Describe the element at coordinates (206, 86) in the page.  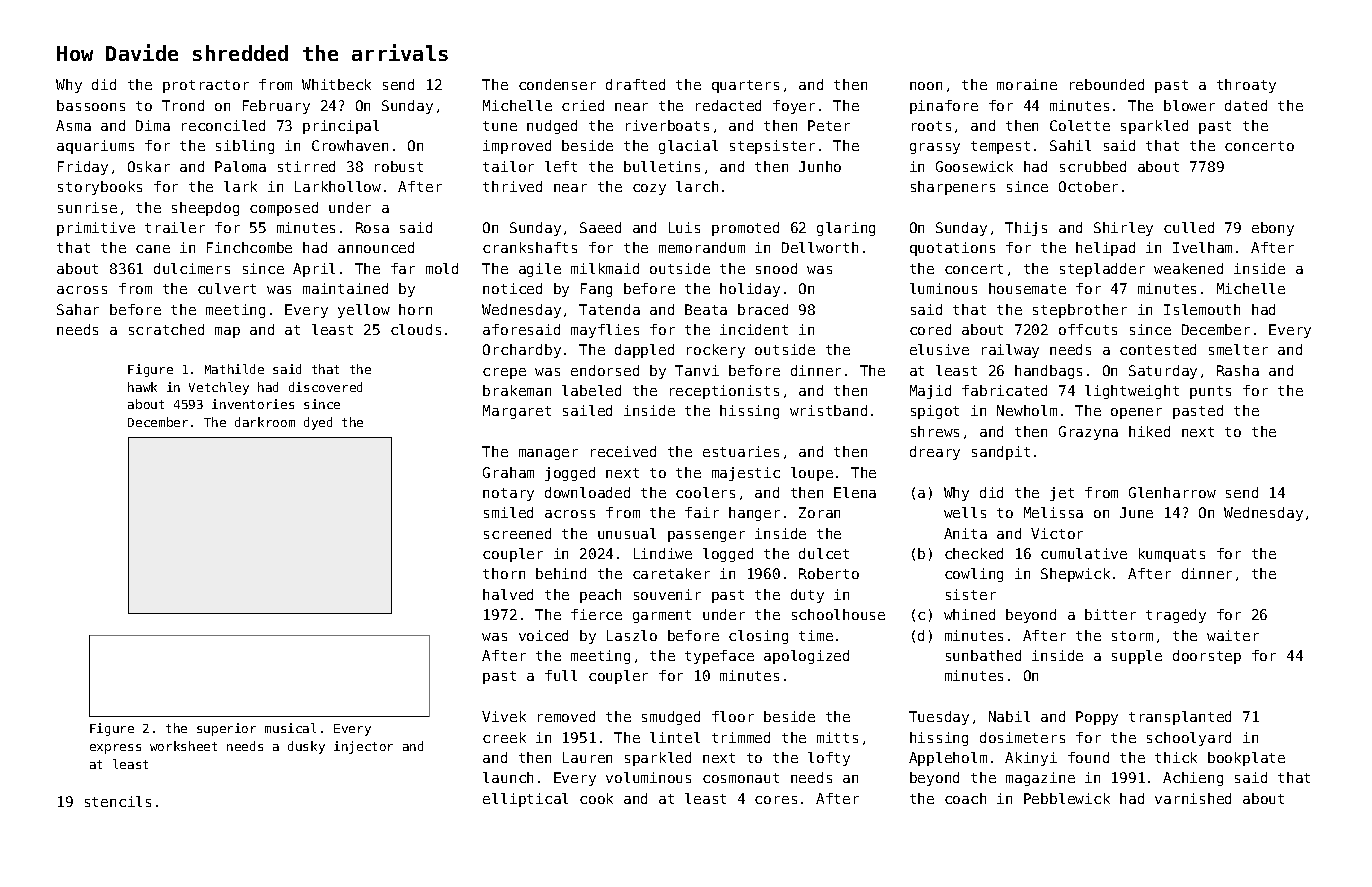
I see `protractor` at that location.
